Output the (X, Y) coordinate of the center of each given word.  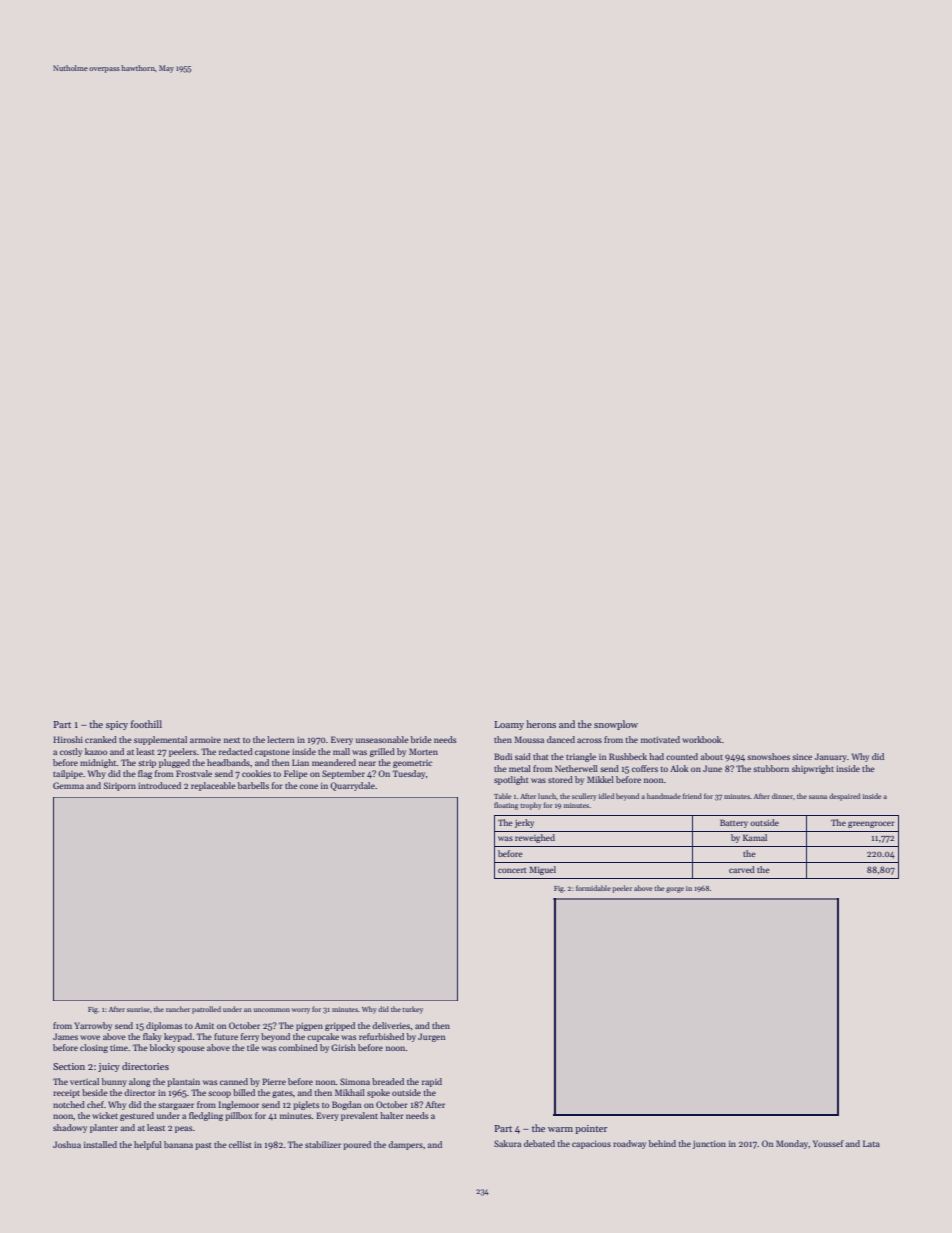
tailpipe (68, 774)
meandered (334, 762)
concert (512, 870)
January (831, 757)
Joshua (67, 1144)
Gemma (68, 785)
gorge (675, 890)
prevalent (359, 1116)
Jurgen (431, 1037)
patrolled (206, 1010)
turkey (412, 1010)
